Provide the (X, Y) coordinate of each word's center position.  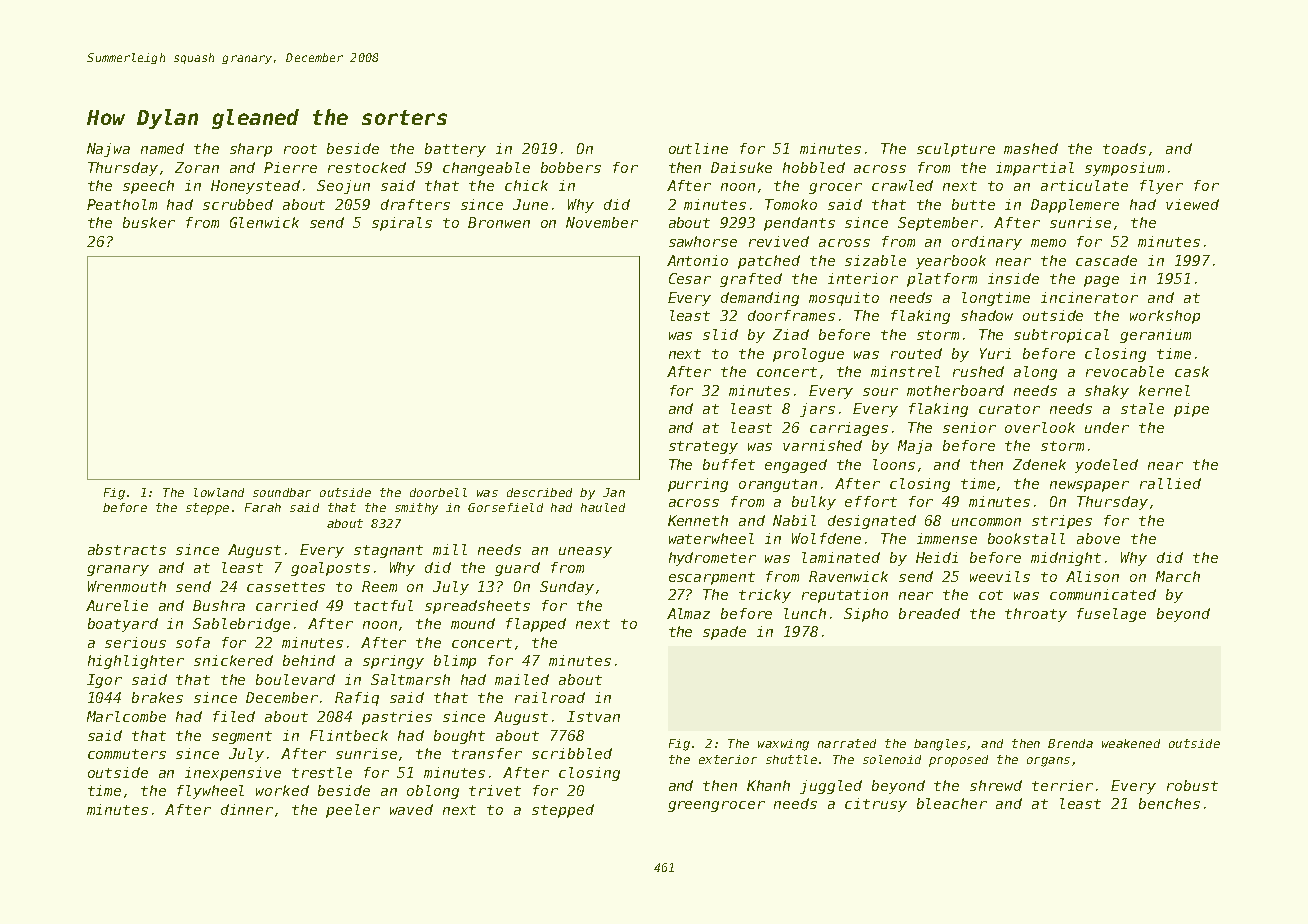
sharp (251, 150)
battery (455, 150)
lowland (219, 492)
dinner (247, 809)
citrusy (876, 805)
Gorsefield (505, 507)
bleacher (952, 803)
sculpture (956, 150)
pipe (1191, 410)
